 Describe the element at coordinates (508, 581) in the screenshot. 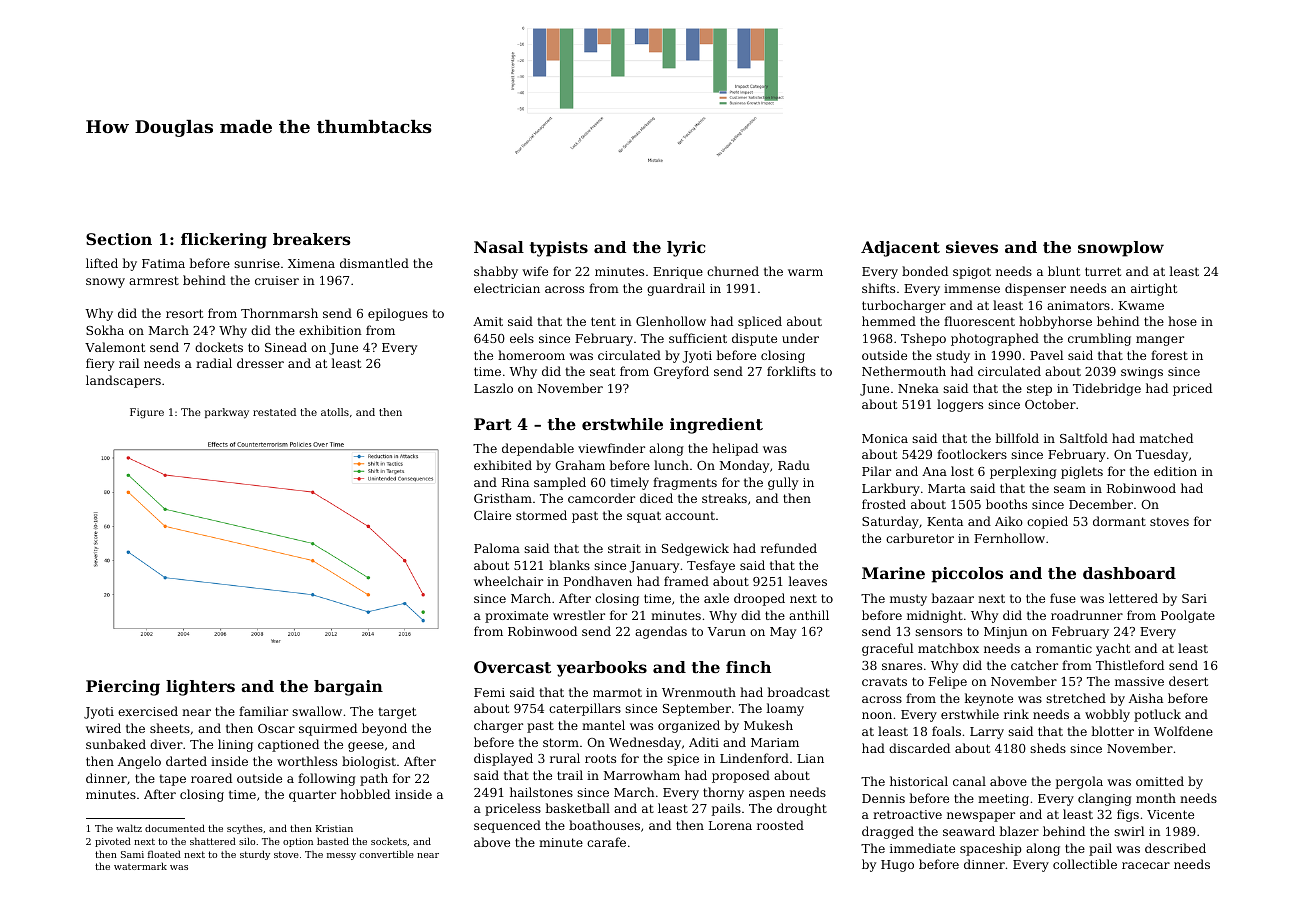

I see `wheelchair` at that location.
